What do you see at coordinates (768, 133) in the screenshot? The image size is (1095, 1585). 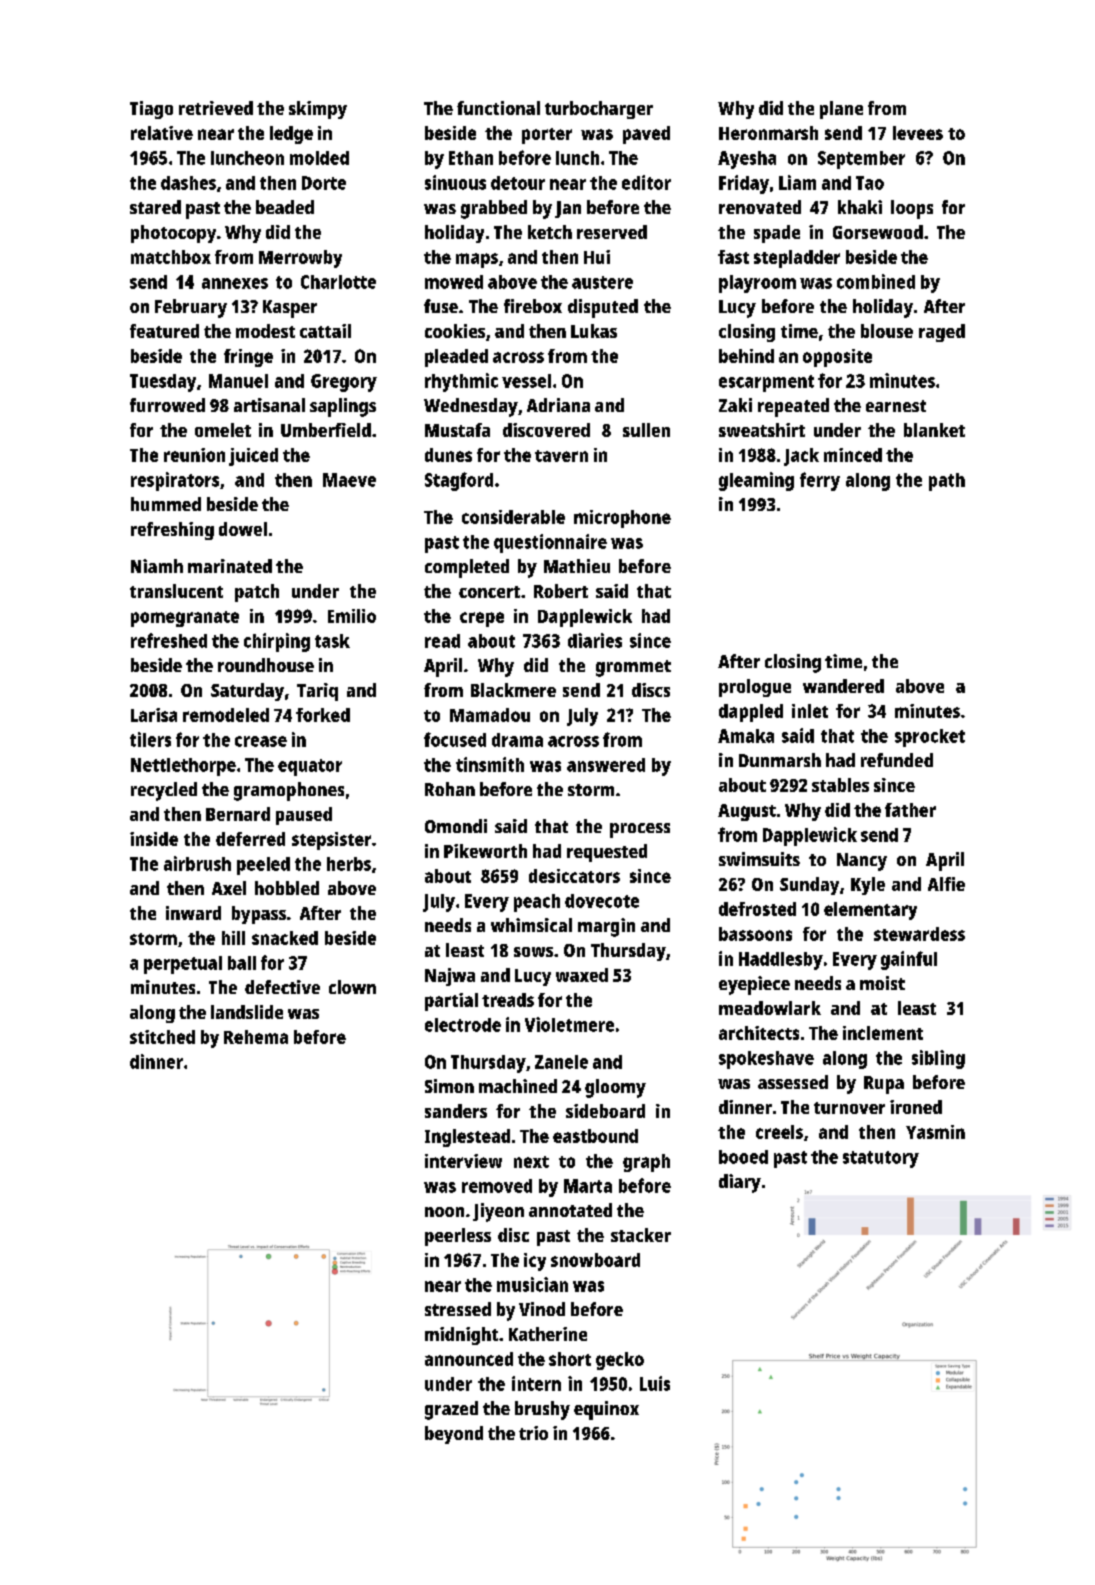 I see `Heronmarsh` at bounding box center [768, 133].
